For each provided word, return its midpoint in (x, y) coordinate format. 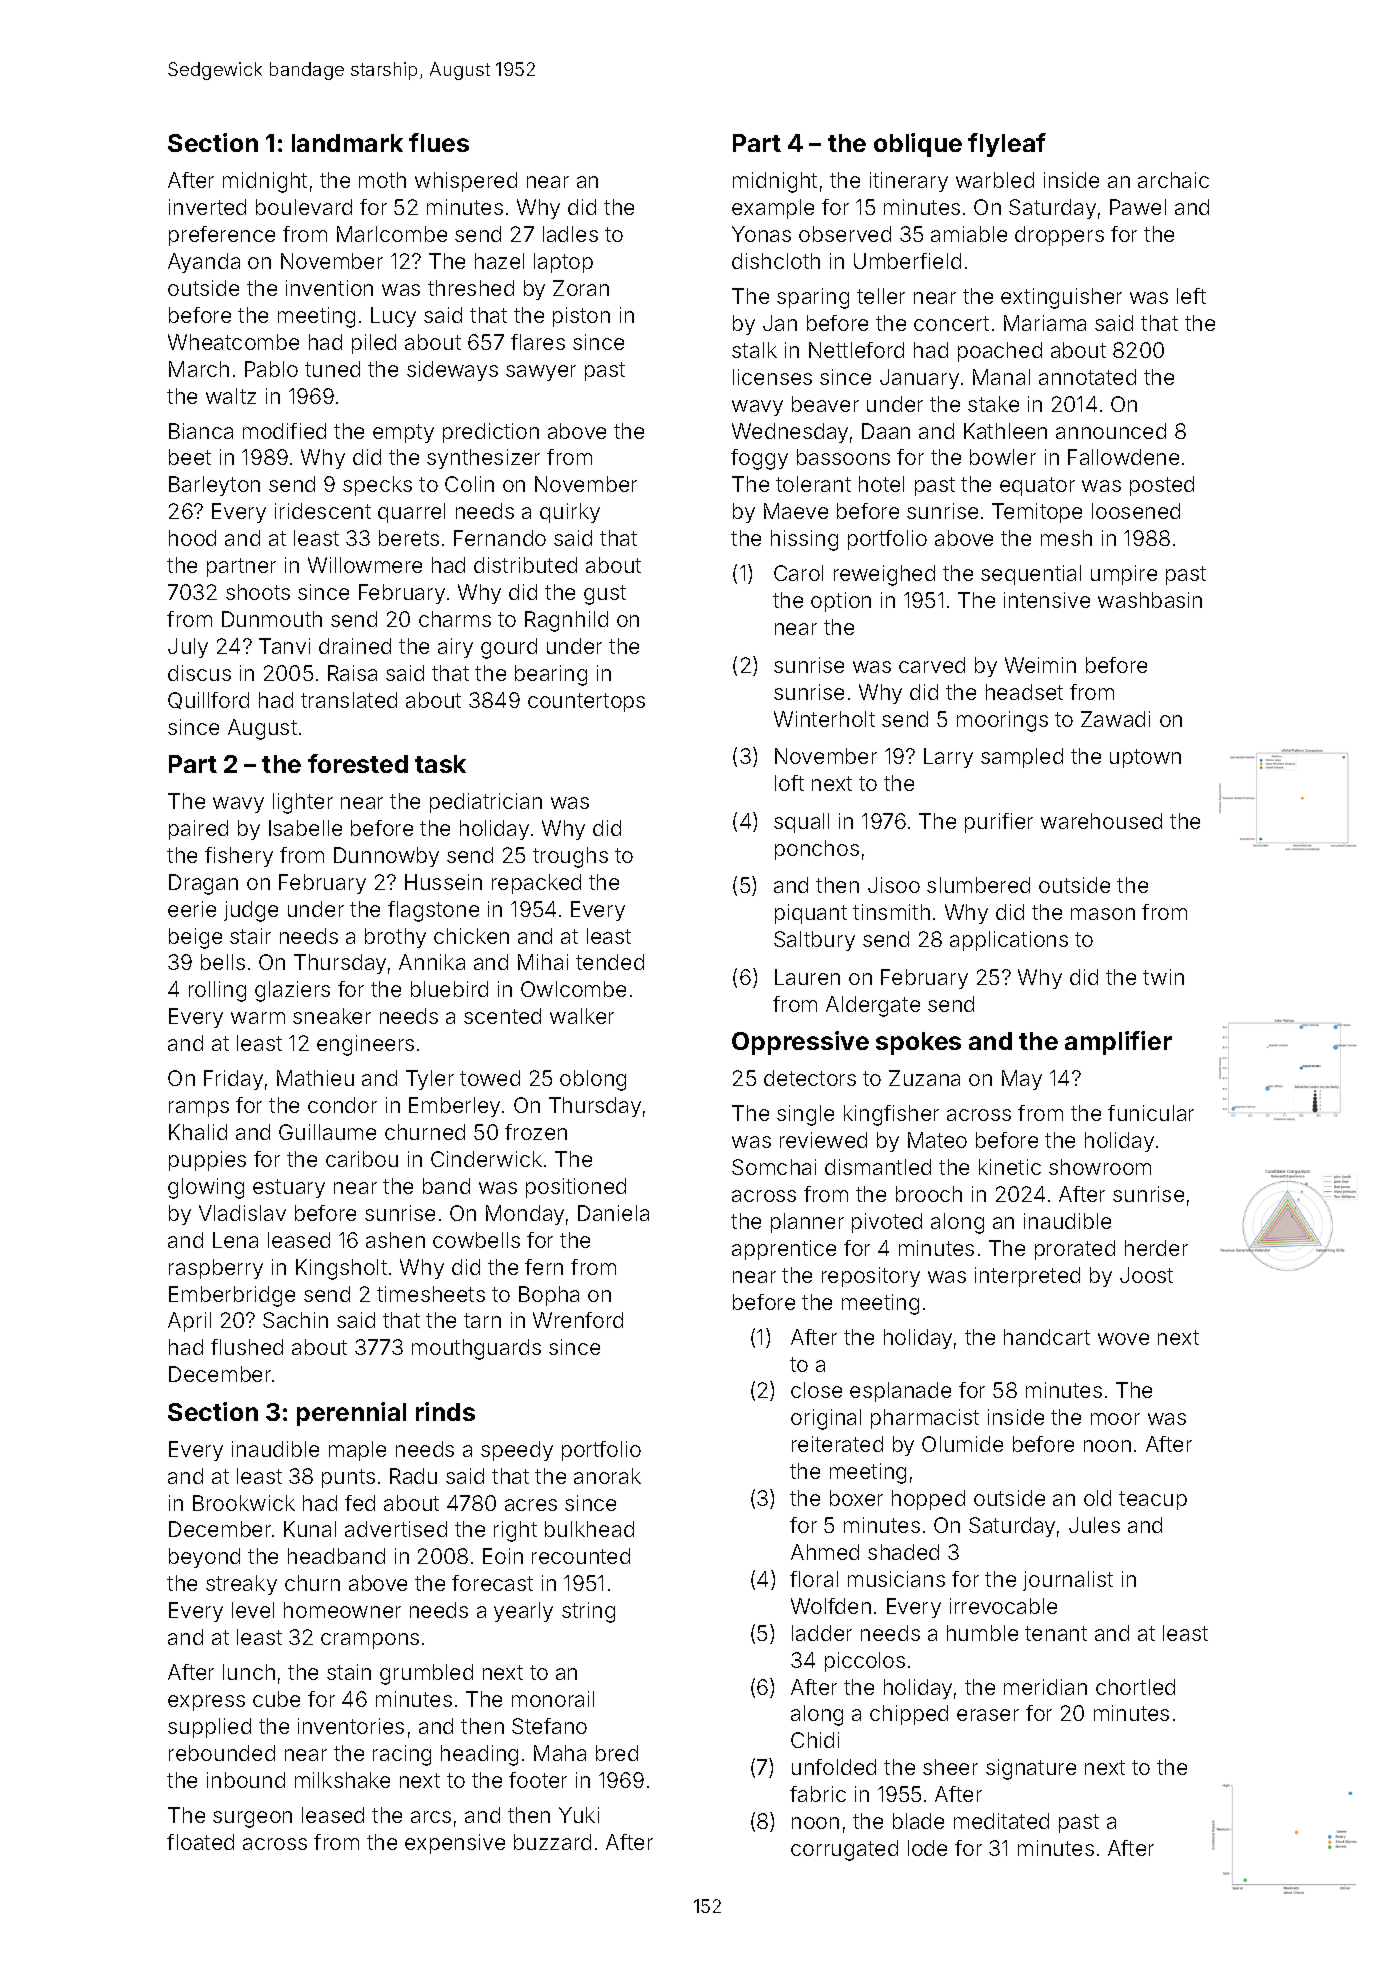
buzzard (552, 1842)
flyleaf (1007, 145)
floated (200, 1842)
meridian (1045, 1687)
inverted (207, 207)
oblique (918, 145)
